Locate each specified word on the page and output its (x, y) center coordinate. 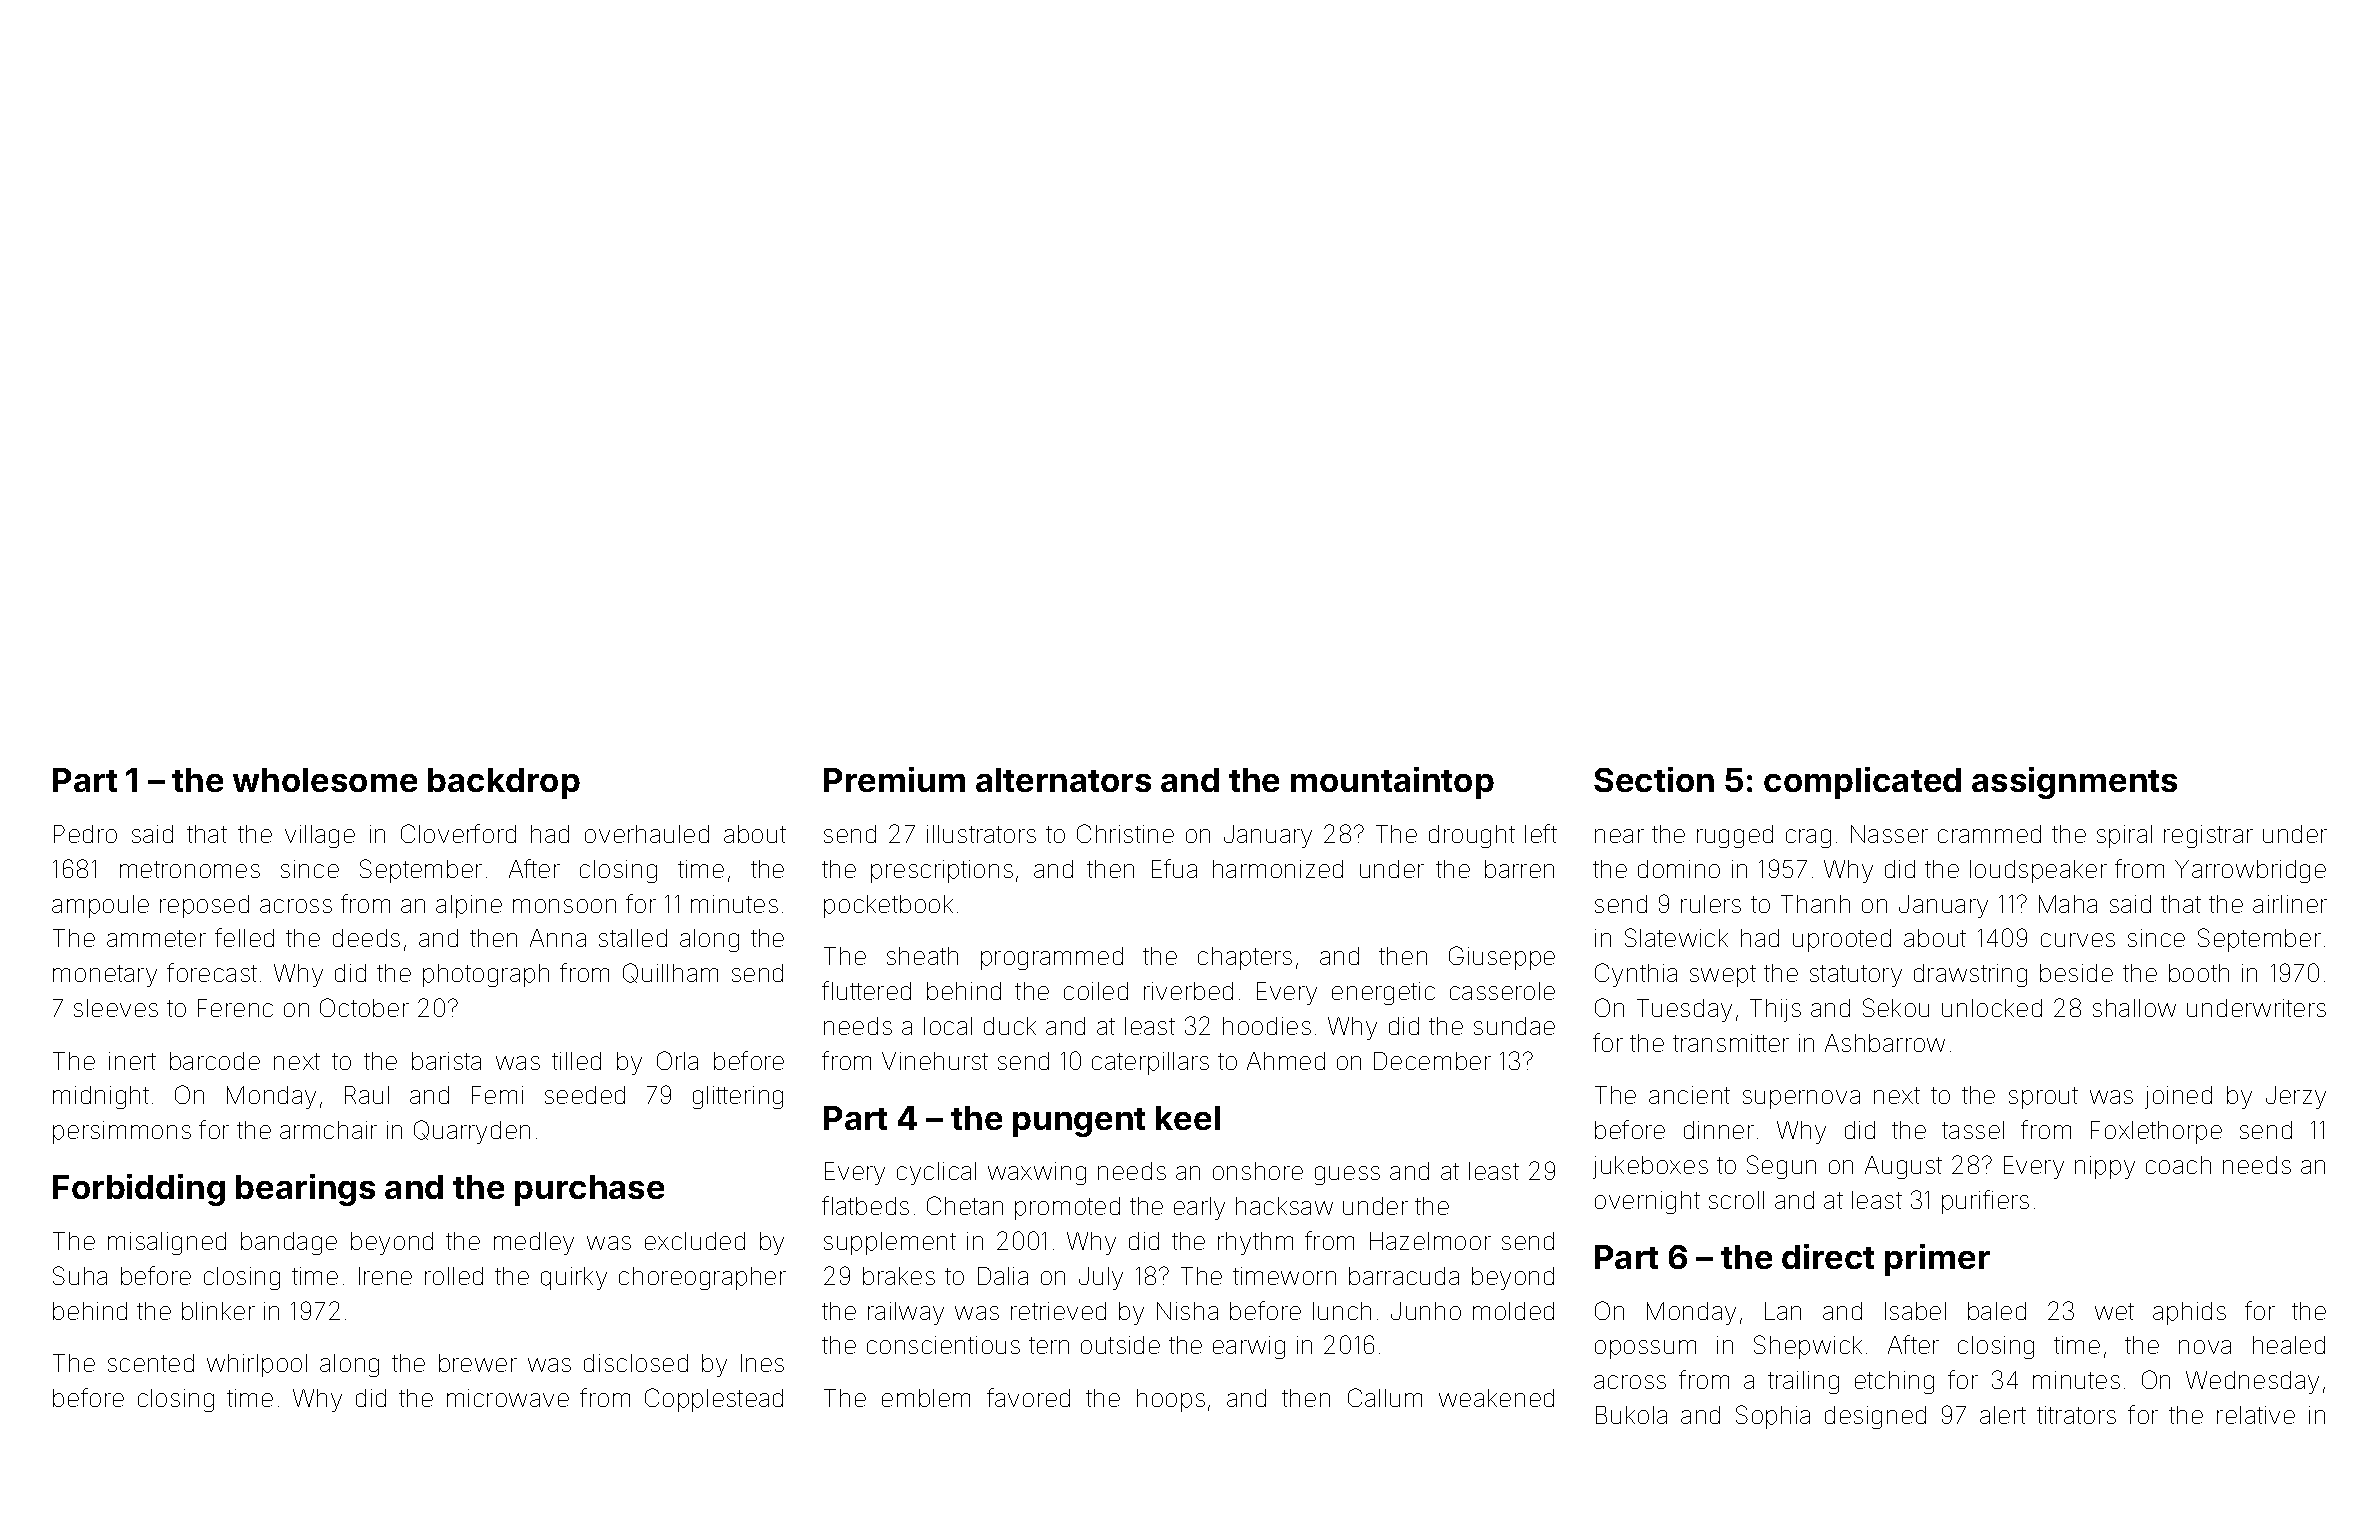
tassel (1973, 1130)
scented (151, 1363)
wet (2114, 1311)
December (1432, 1061)
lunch (1342, 1311)
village (320, 836)
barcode (215, 1061)
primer (1937, 1260)
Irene (385, 1276)
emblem (926, 1398)
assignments (2074, 783)
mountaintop (1392, 783)
